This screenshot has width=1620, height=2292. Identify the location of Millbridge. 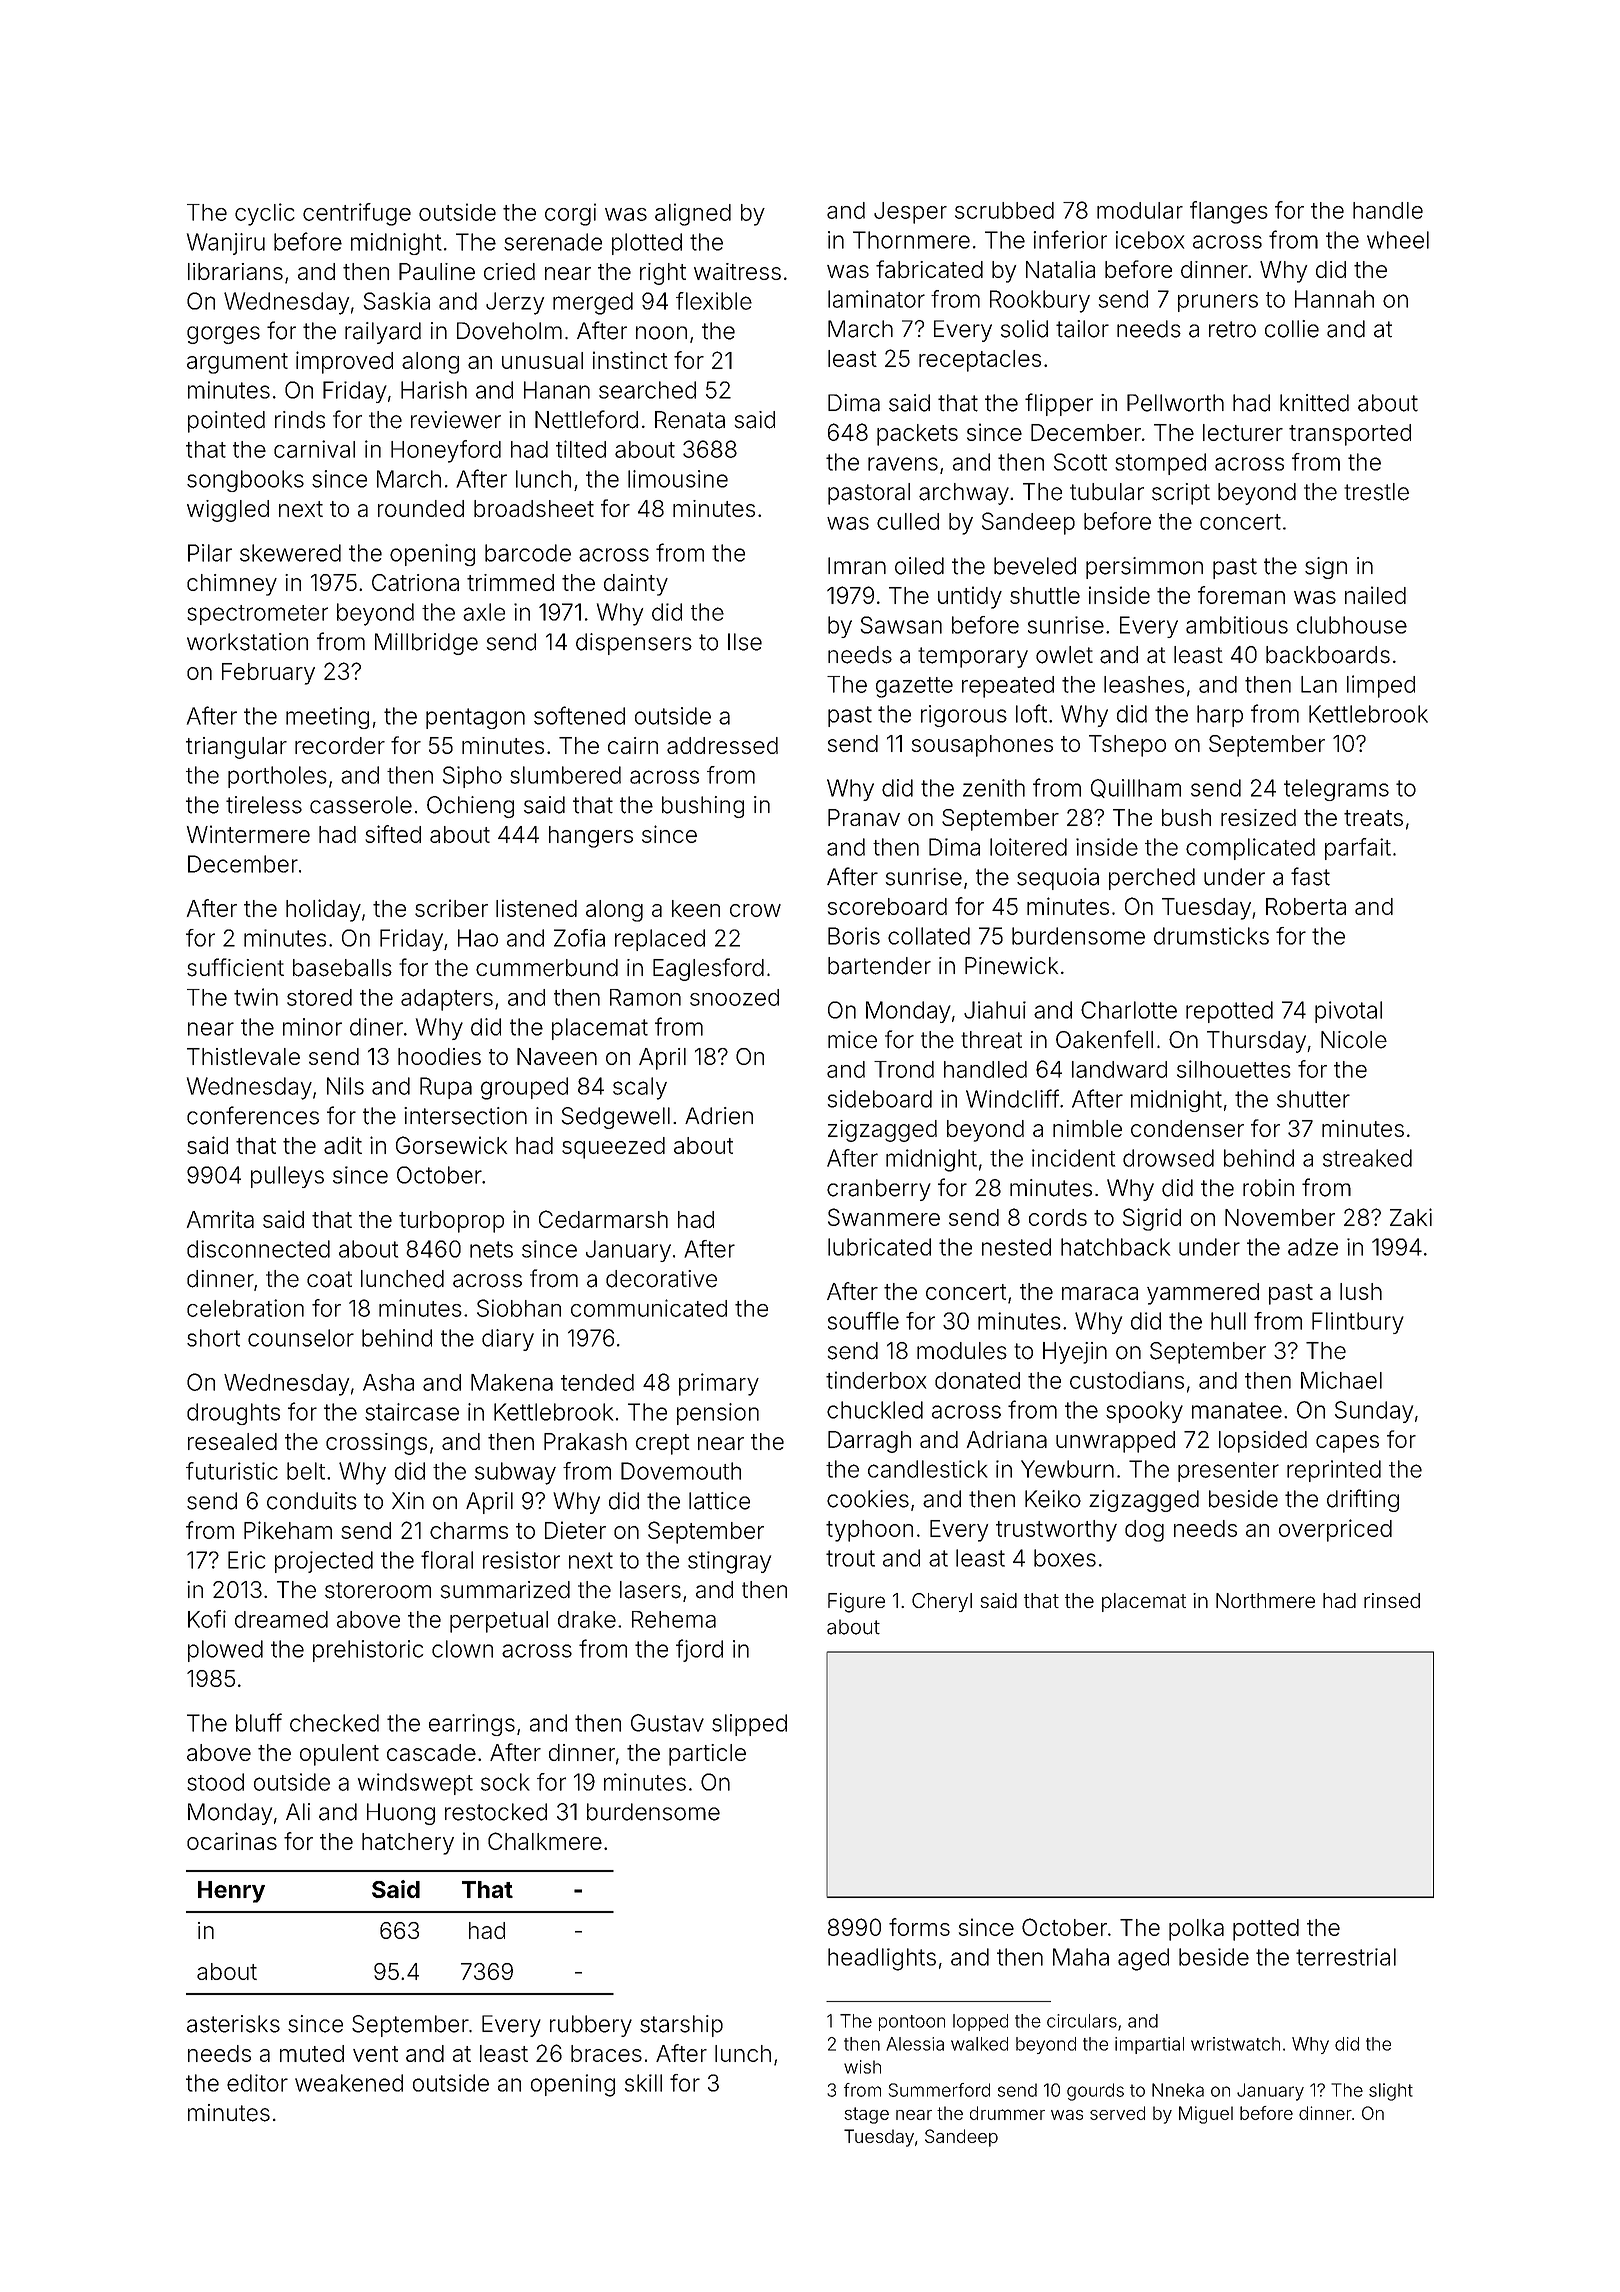
(426, 644).
